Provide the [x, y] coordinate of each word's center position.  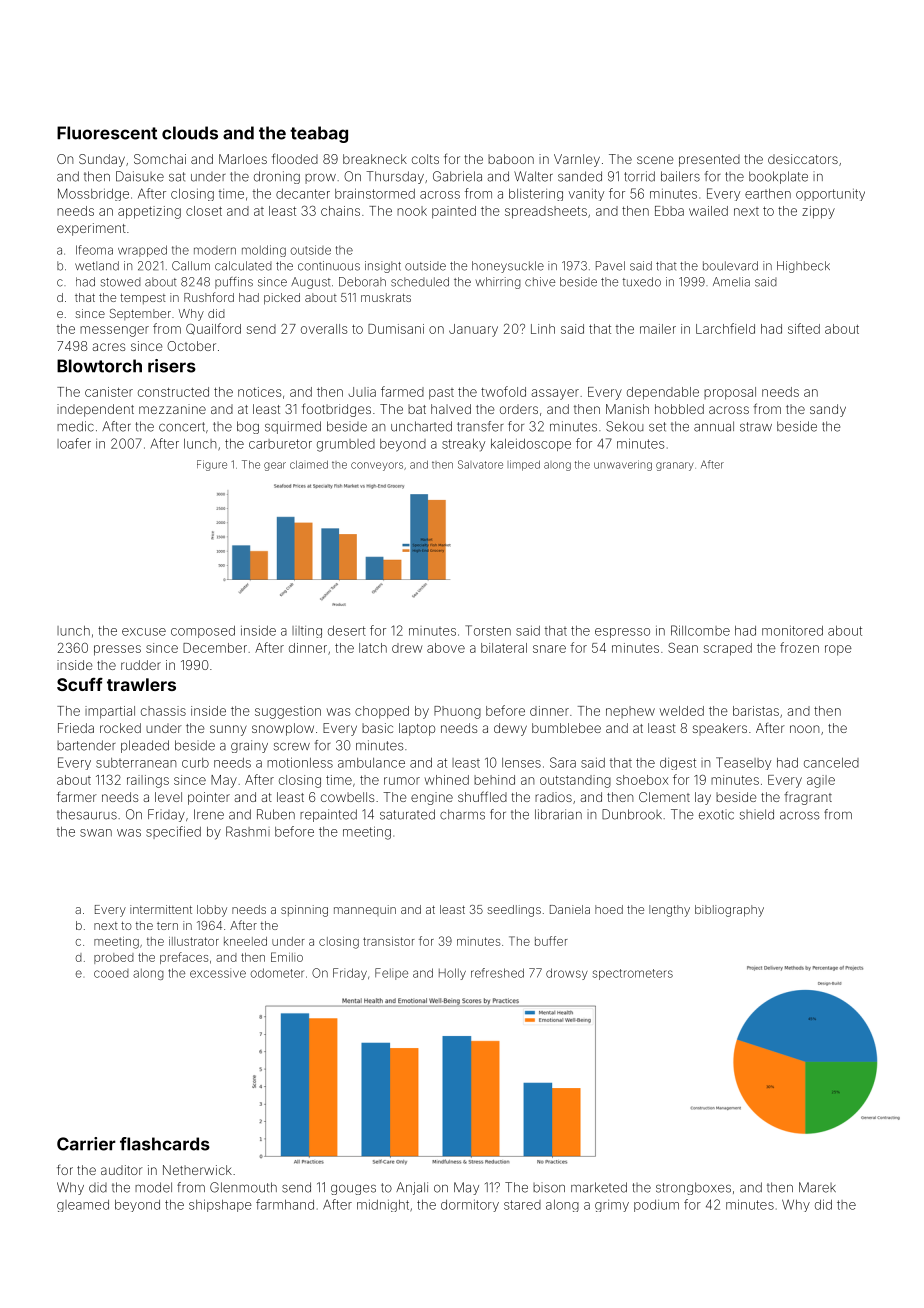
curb [195, 763]
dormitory [470, 1206]
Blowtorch [99, 366]
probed [114, 958]
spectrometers [633, 974]
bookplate [778, 177]
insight [383, 267]
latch [373, 648]
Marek [817, 1187]
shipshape [220, 1205]
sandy [828, 410]
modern [215, 250]
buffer [551, 941]
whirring [498, 283]
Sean [683, 647]
